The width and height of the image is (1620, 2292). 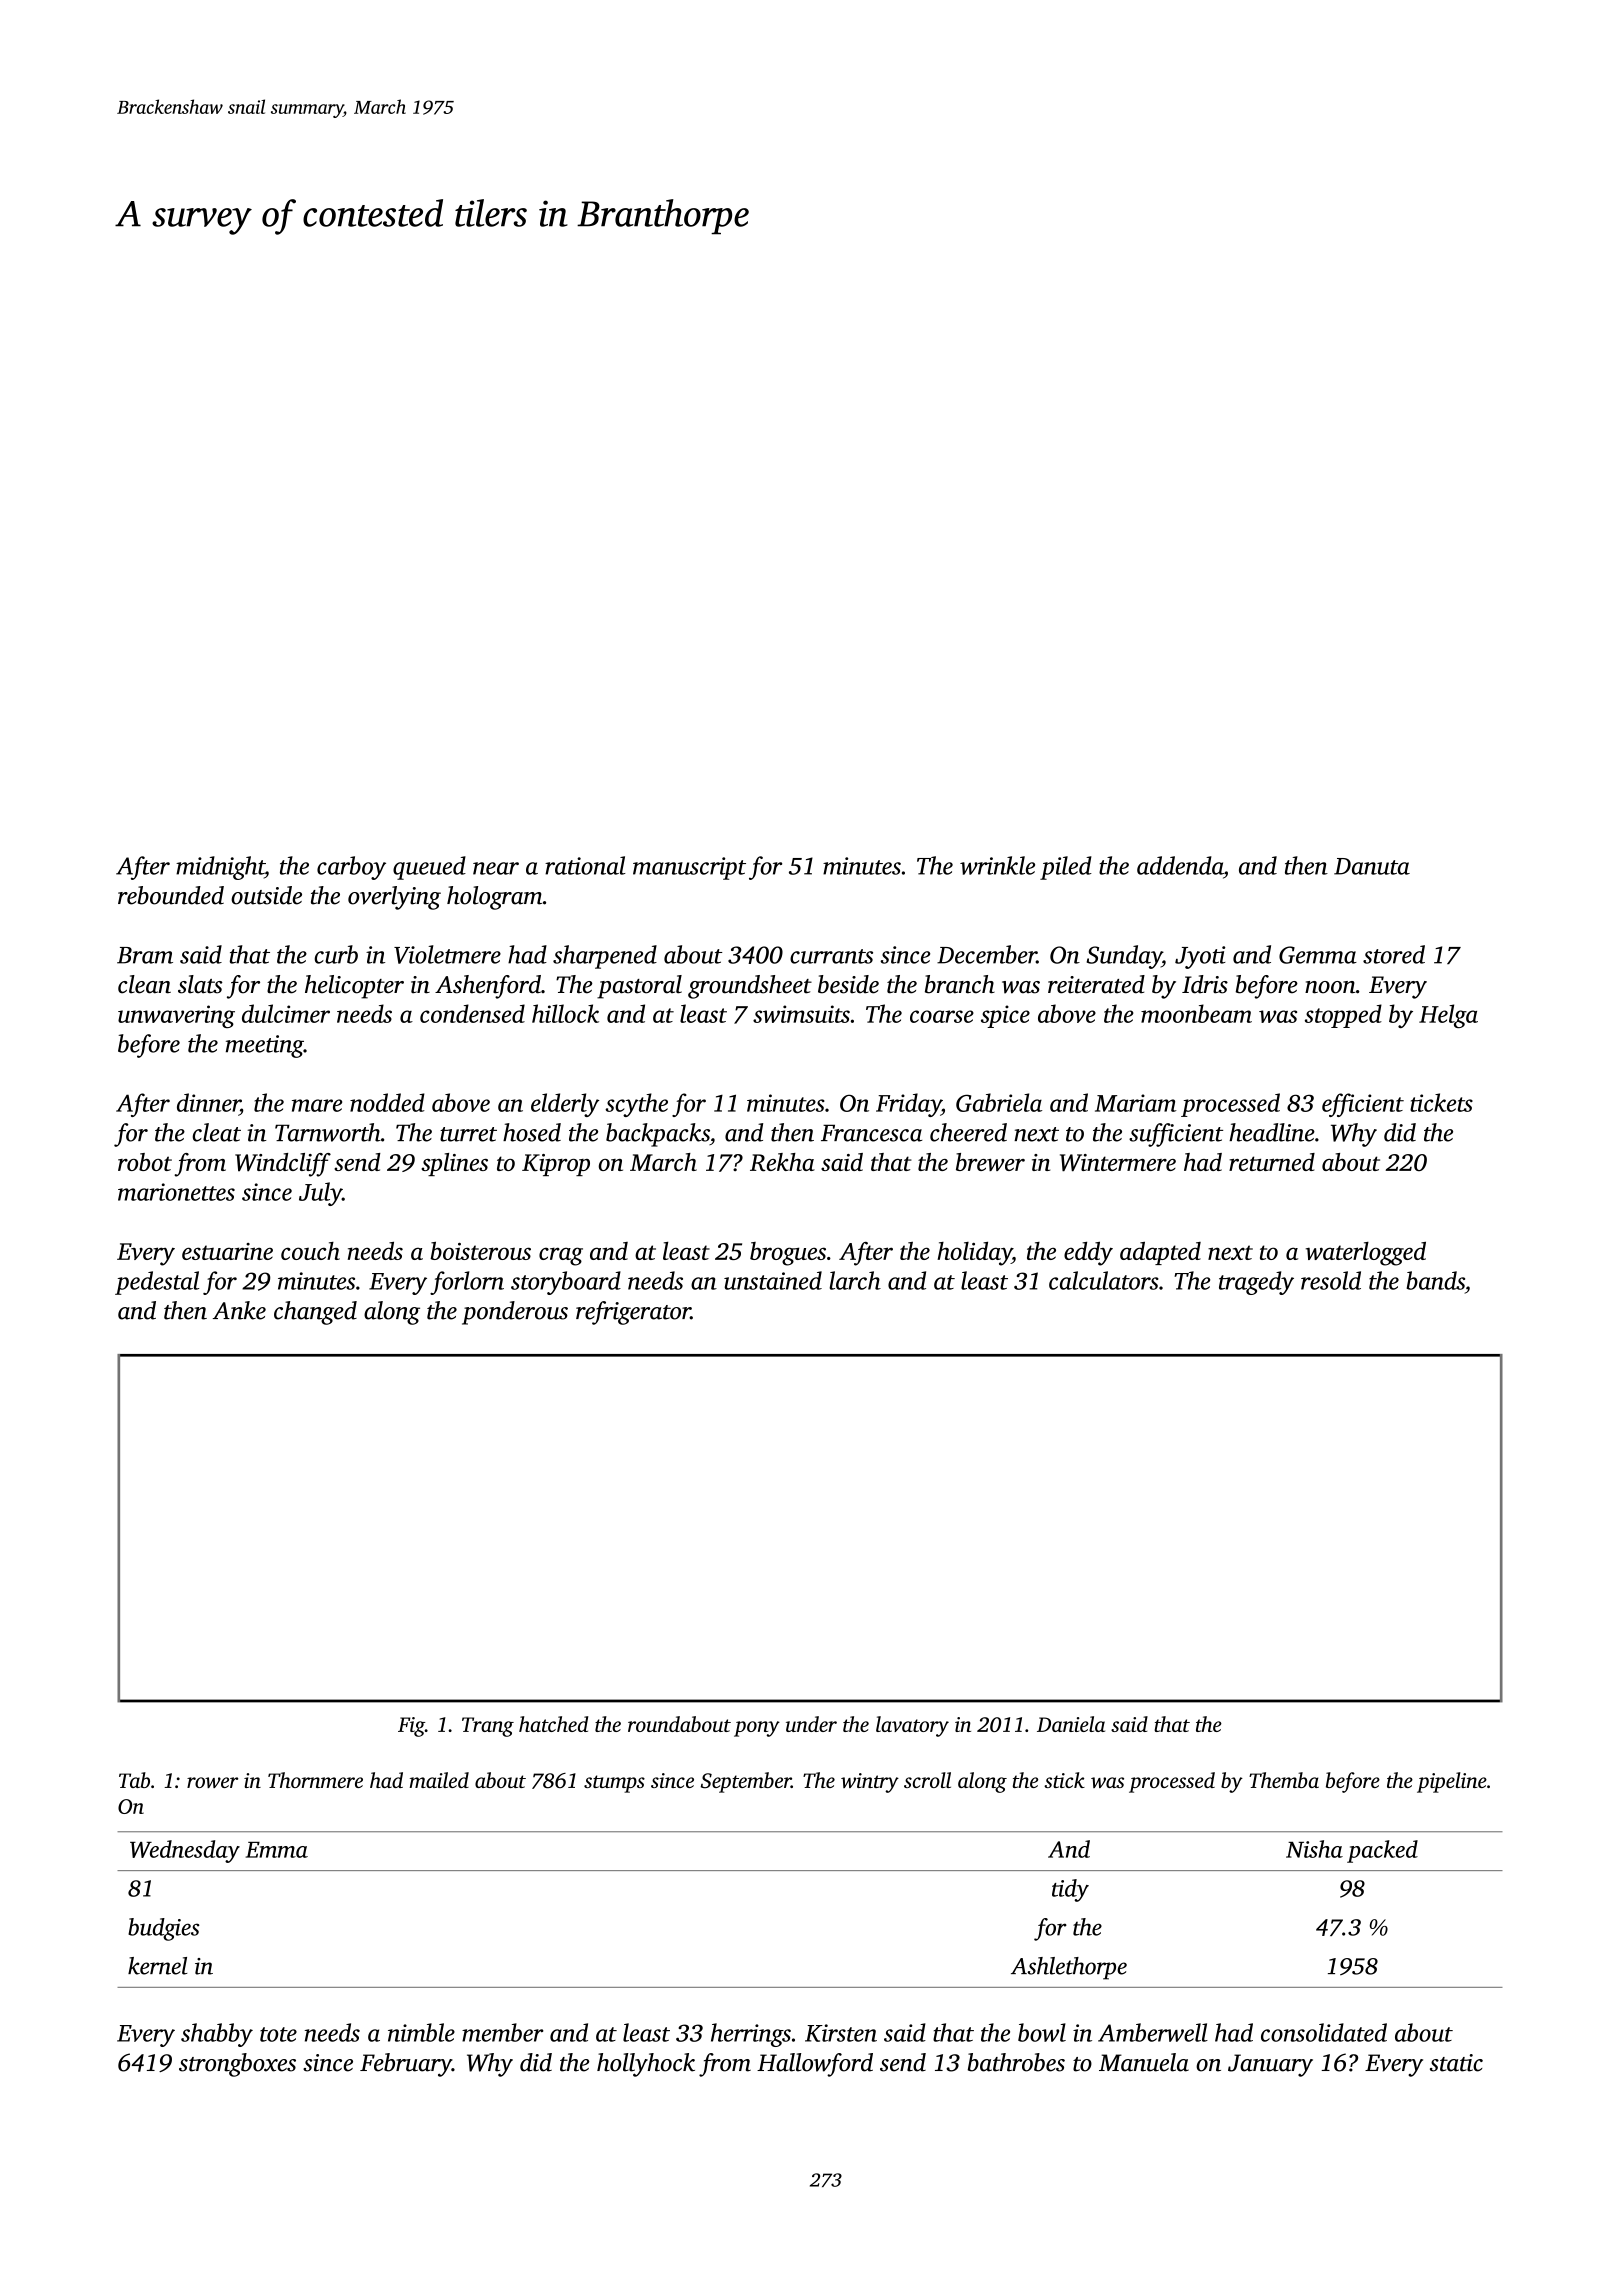 What do you see at coordinates (515, 1313) in the image?
I see `ponderous` at bounding box center [515, 1313].
